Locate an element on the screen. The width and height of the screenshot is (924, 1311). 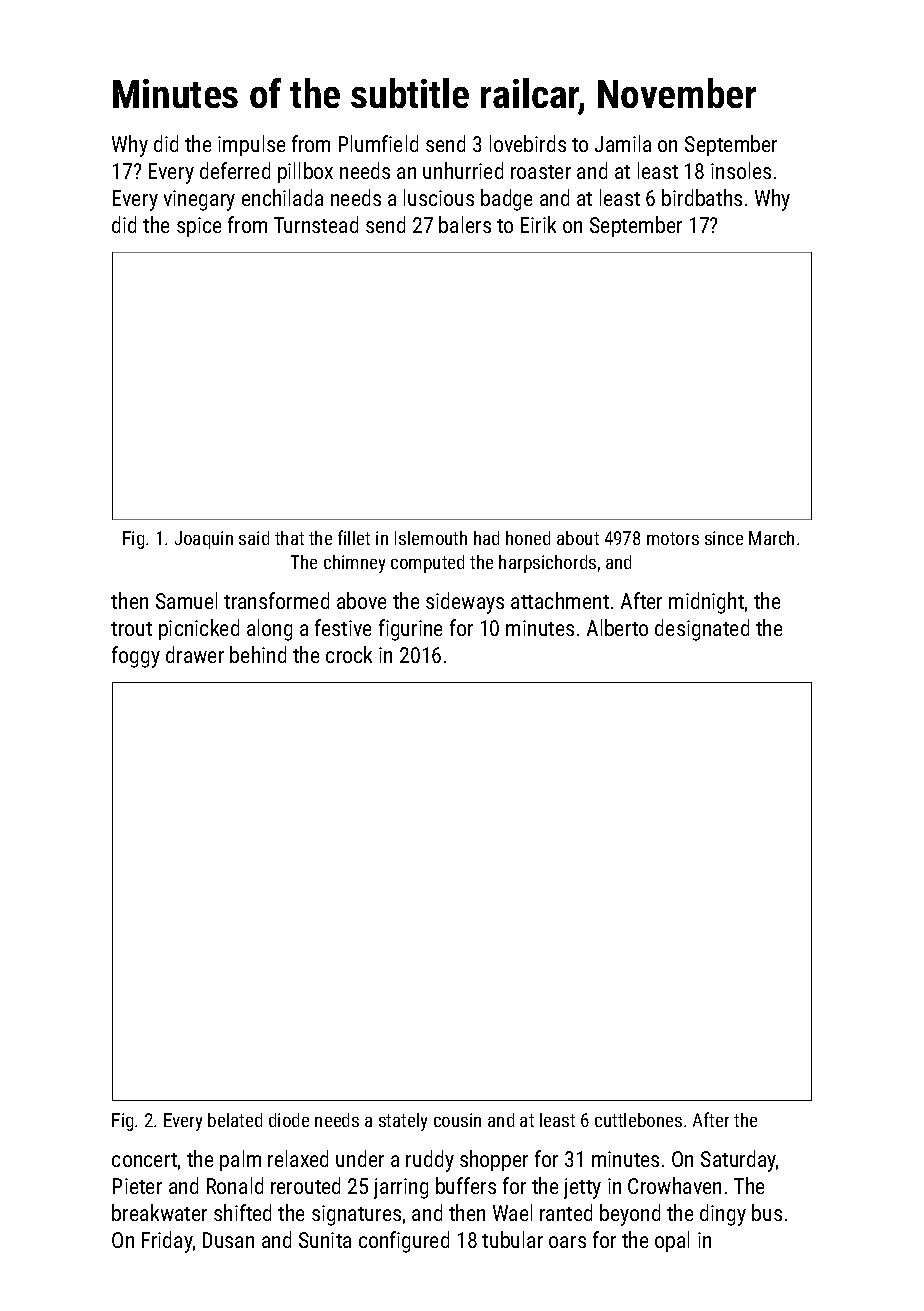
birdbaths is located at coordinates (702, 197).
